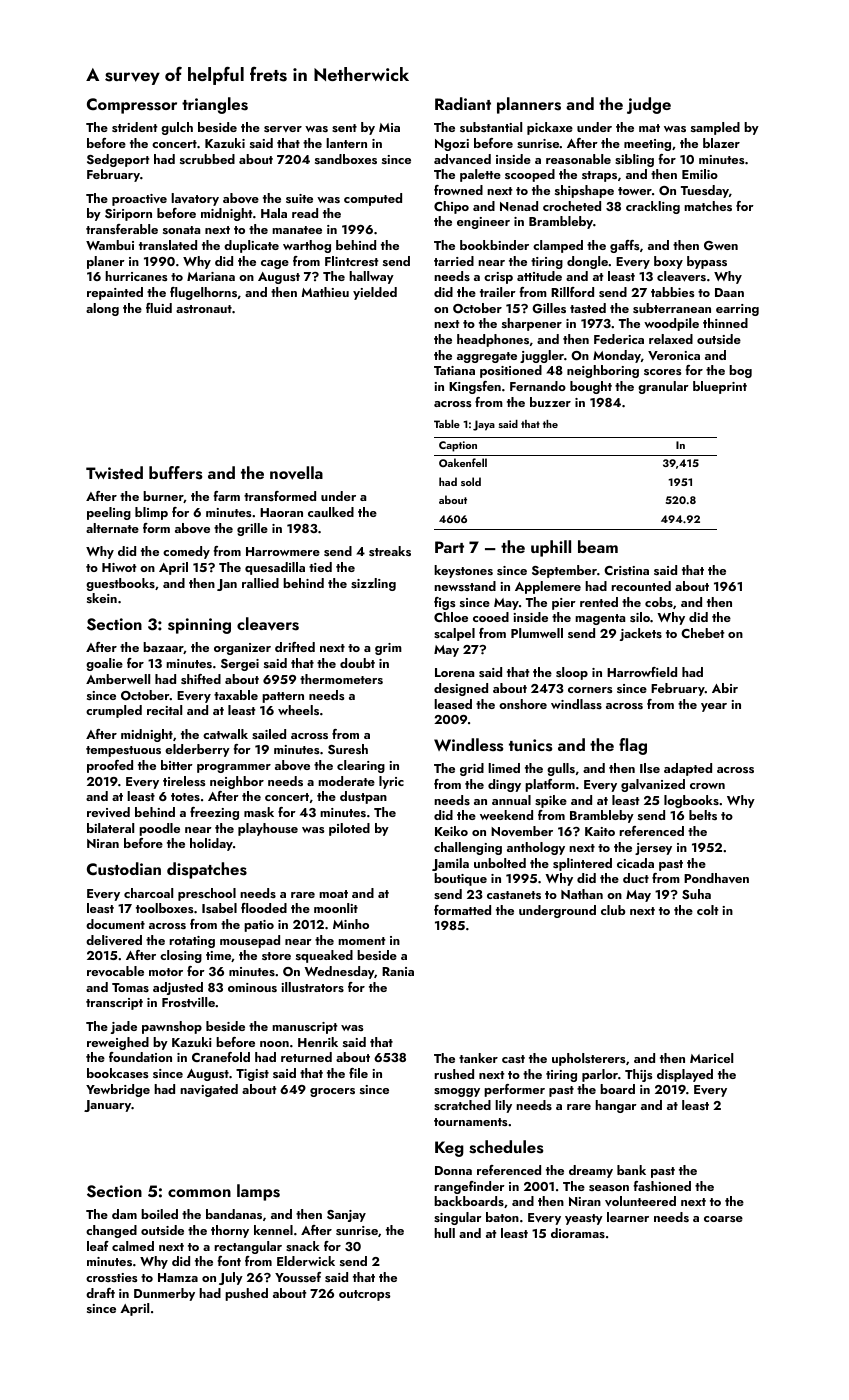 The image size is (849, 1400). What do you see at coordinates (268, 829) in the image?
I see `playhouse` at bounding box center [268, 829].
